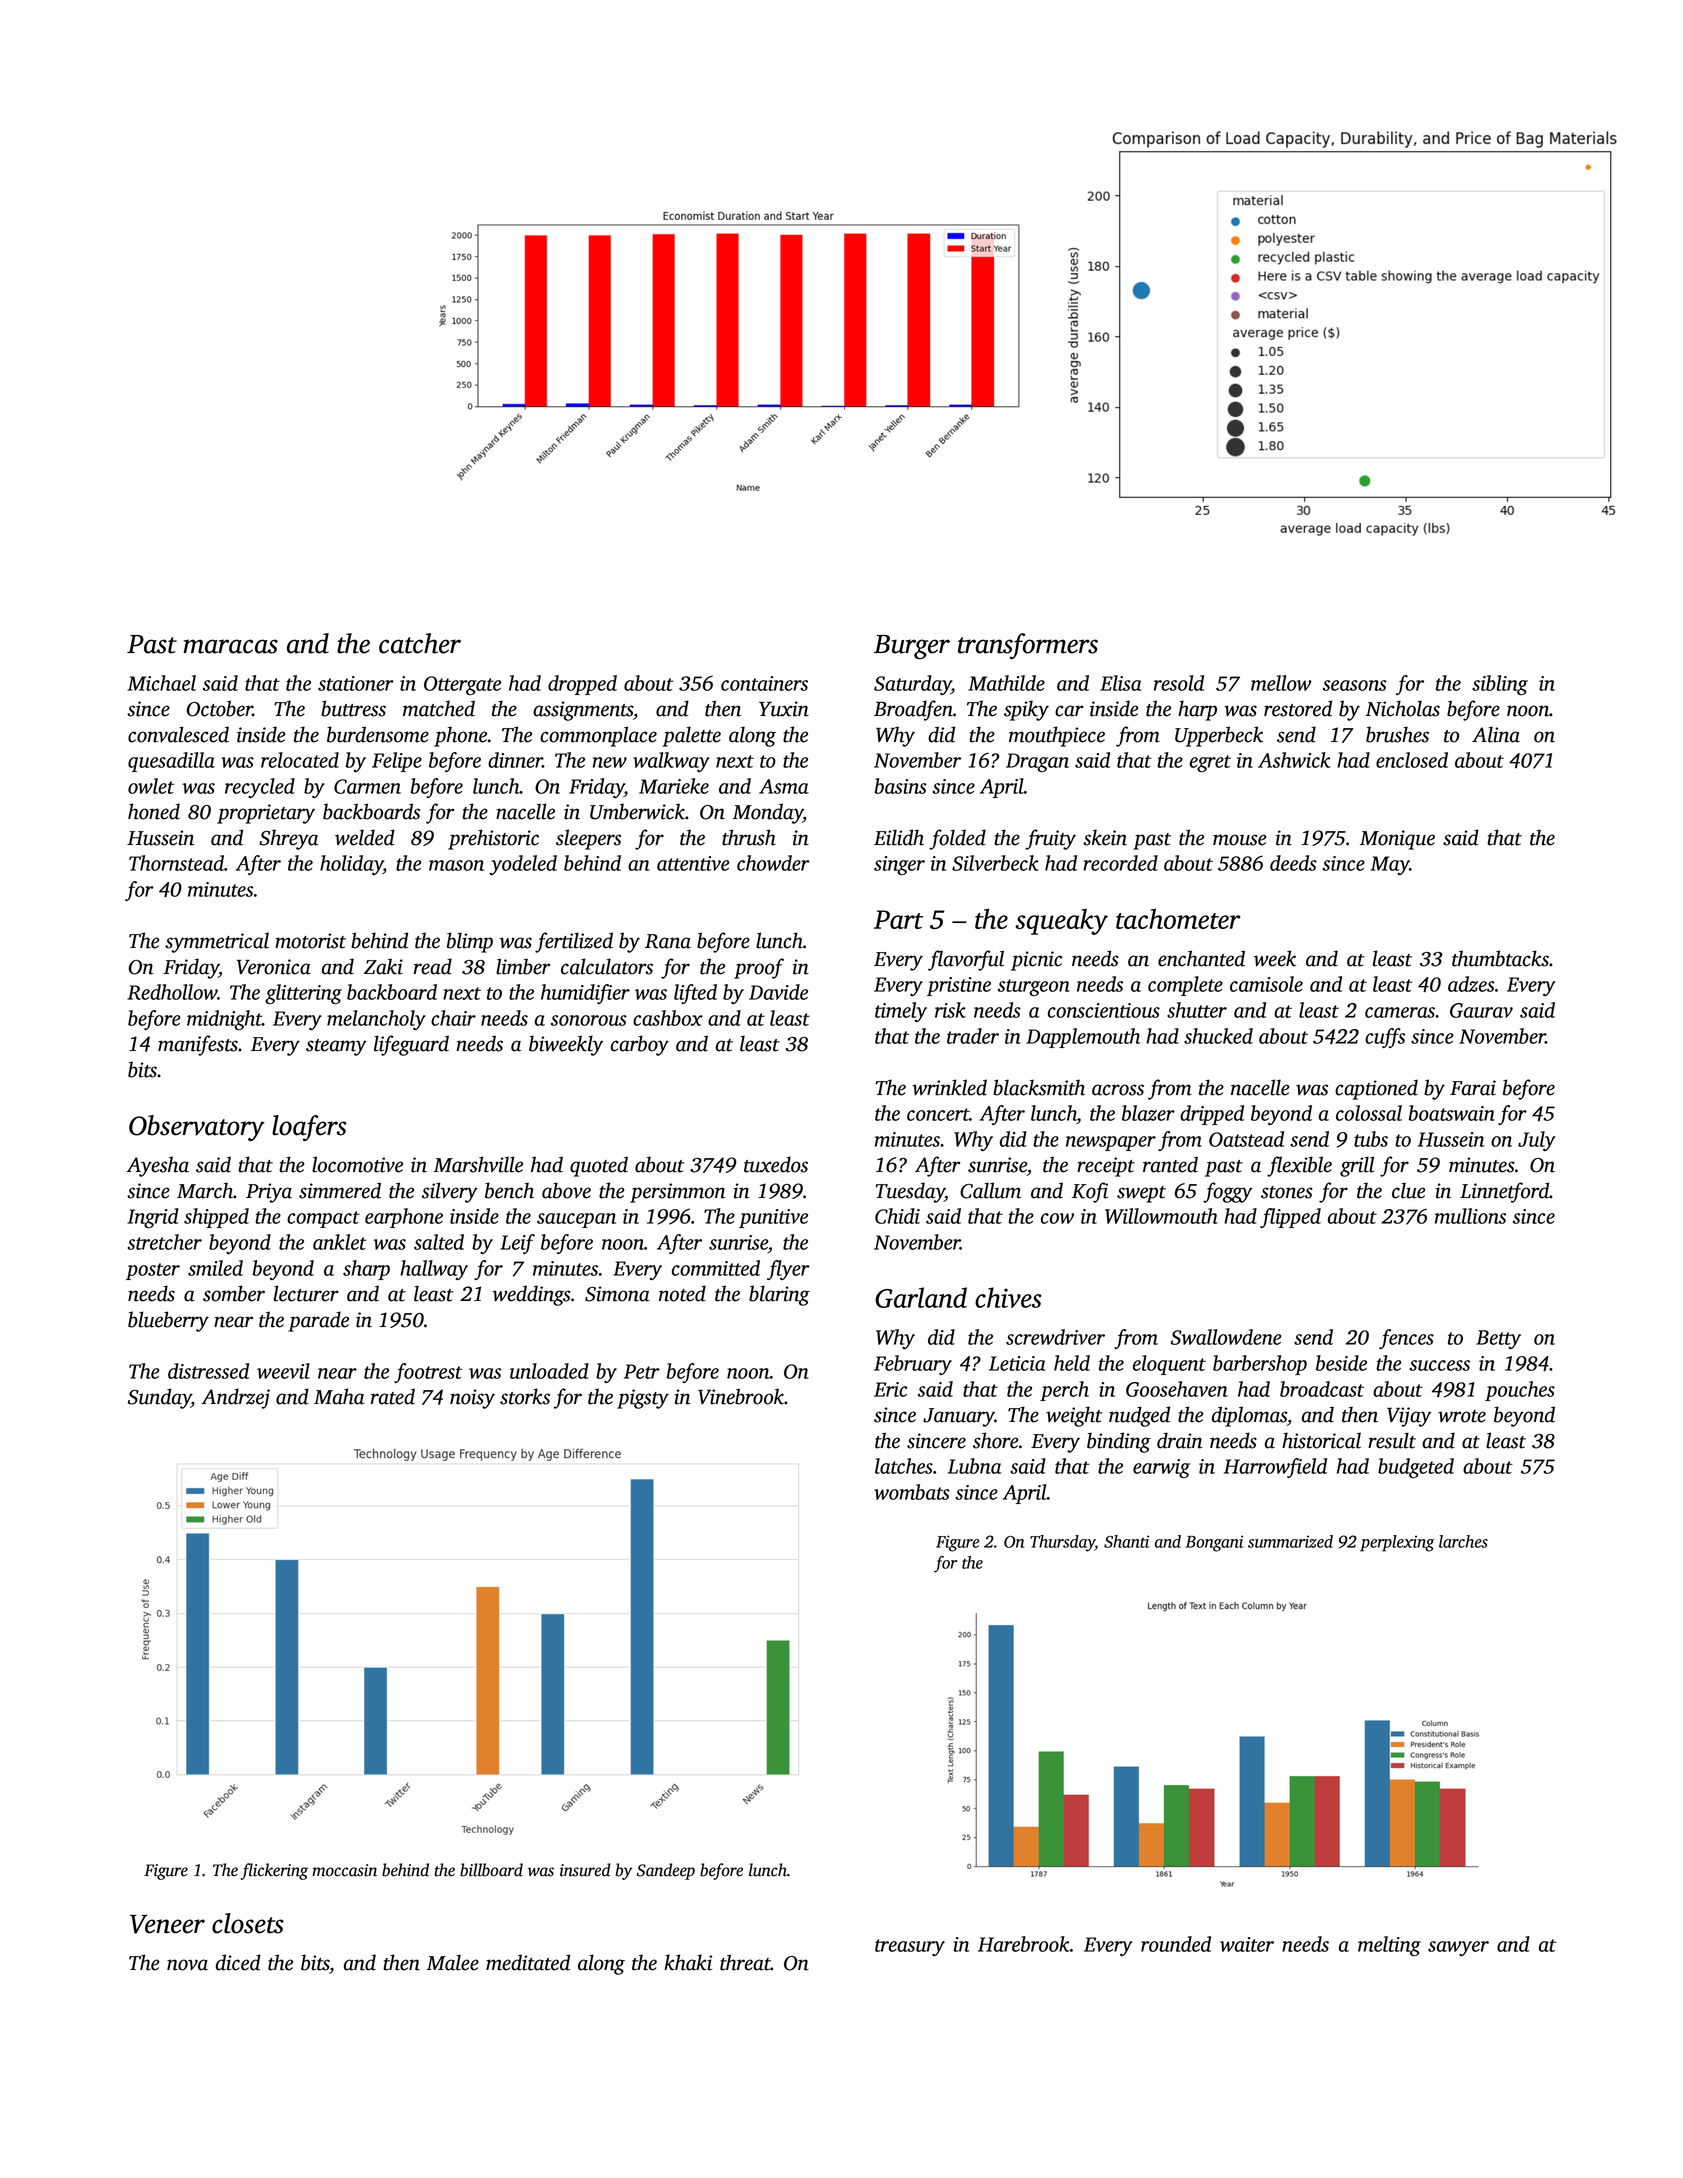 The image size is (1683, 2178). I want to click on Harrowfield, so click(1275, 1468).
